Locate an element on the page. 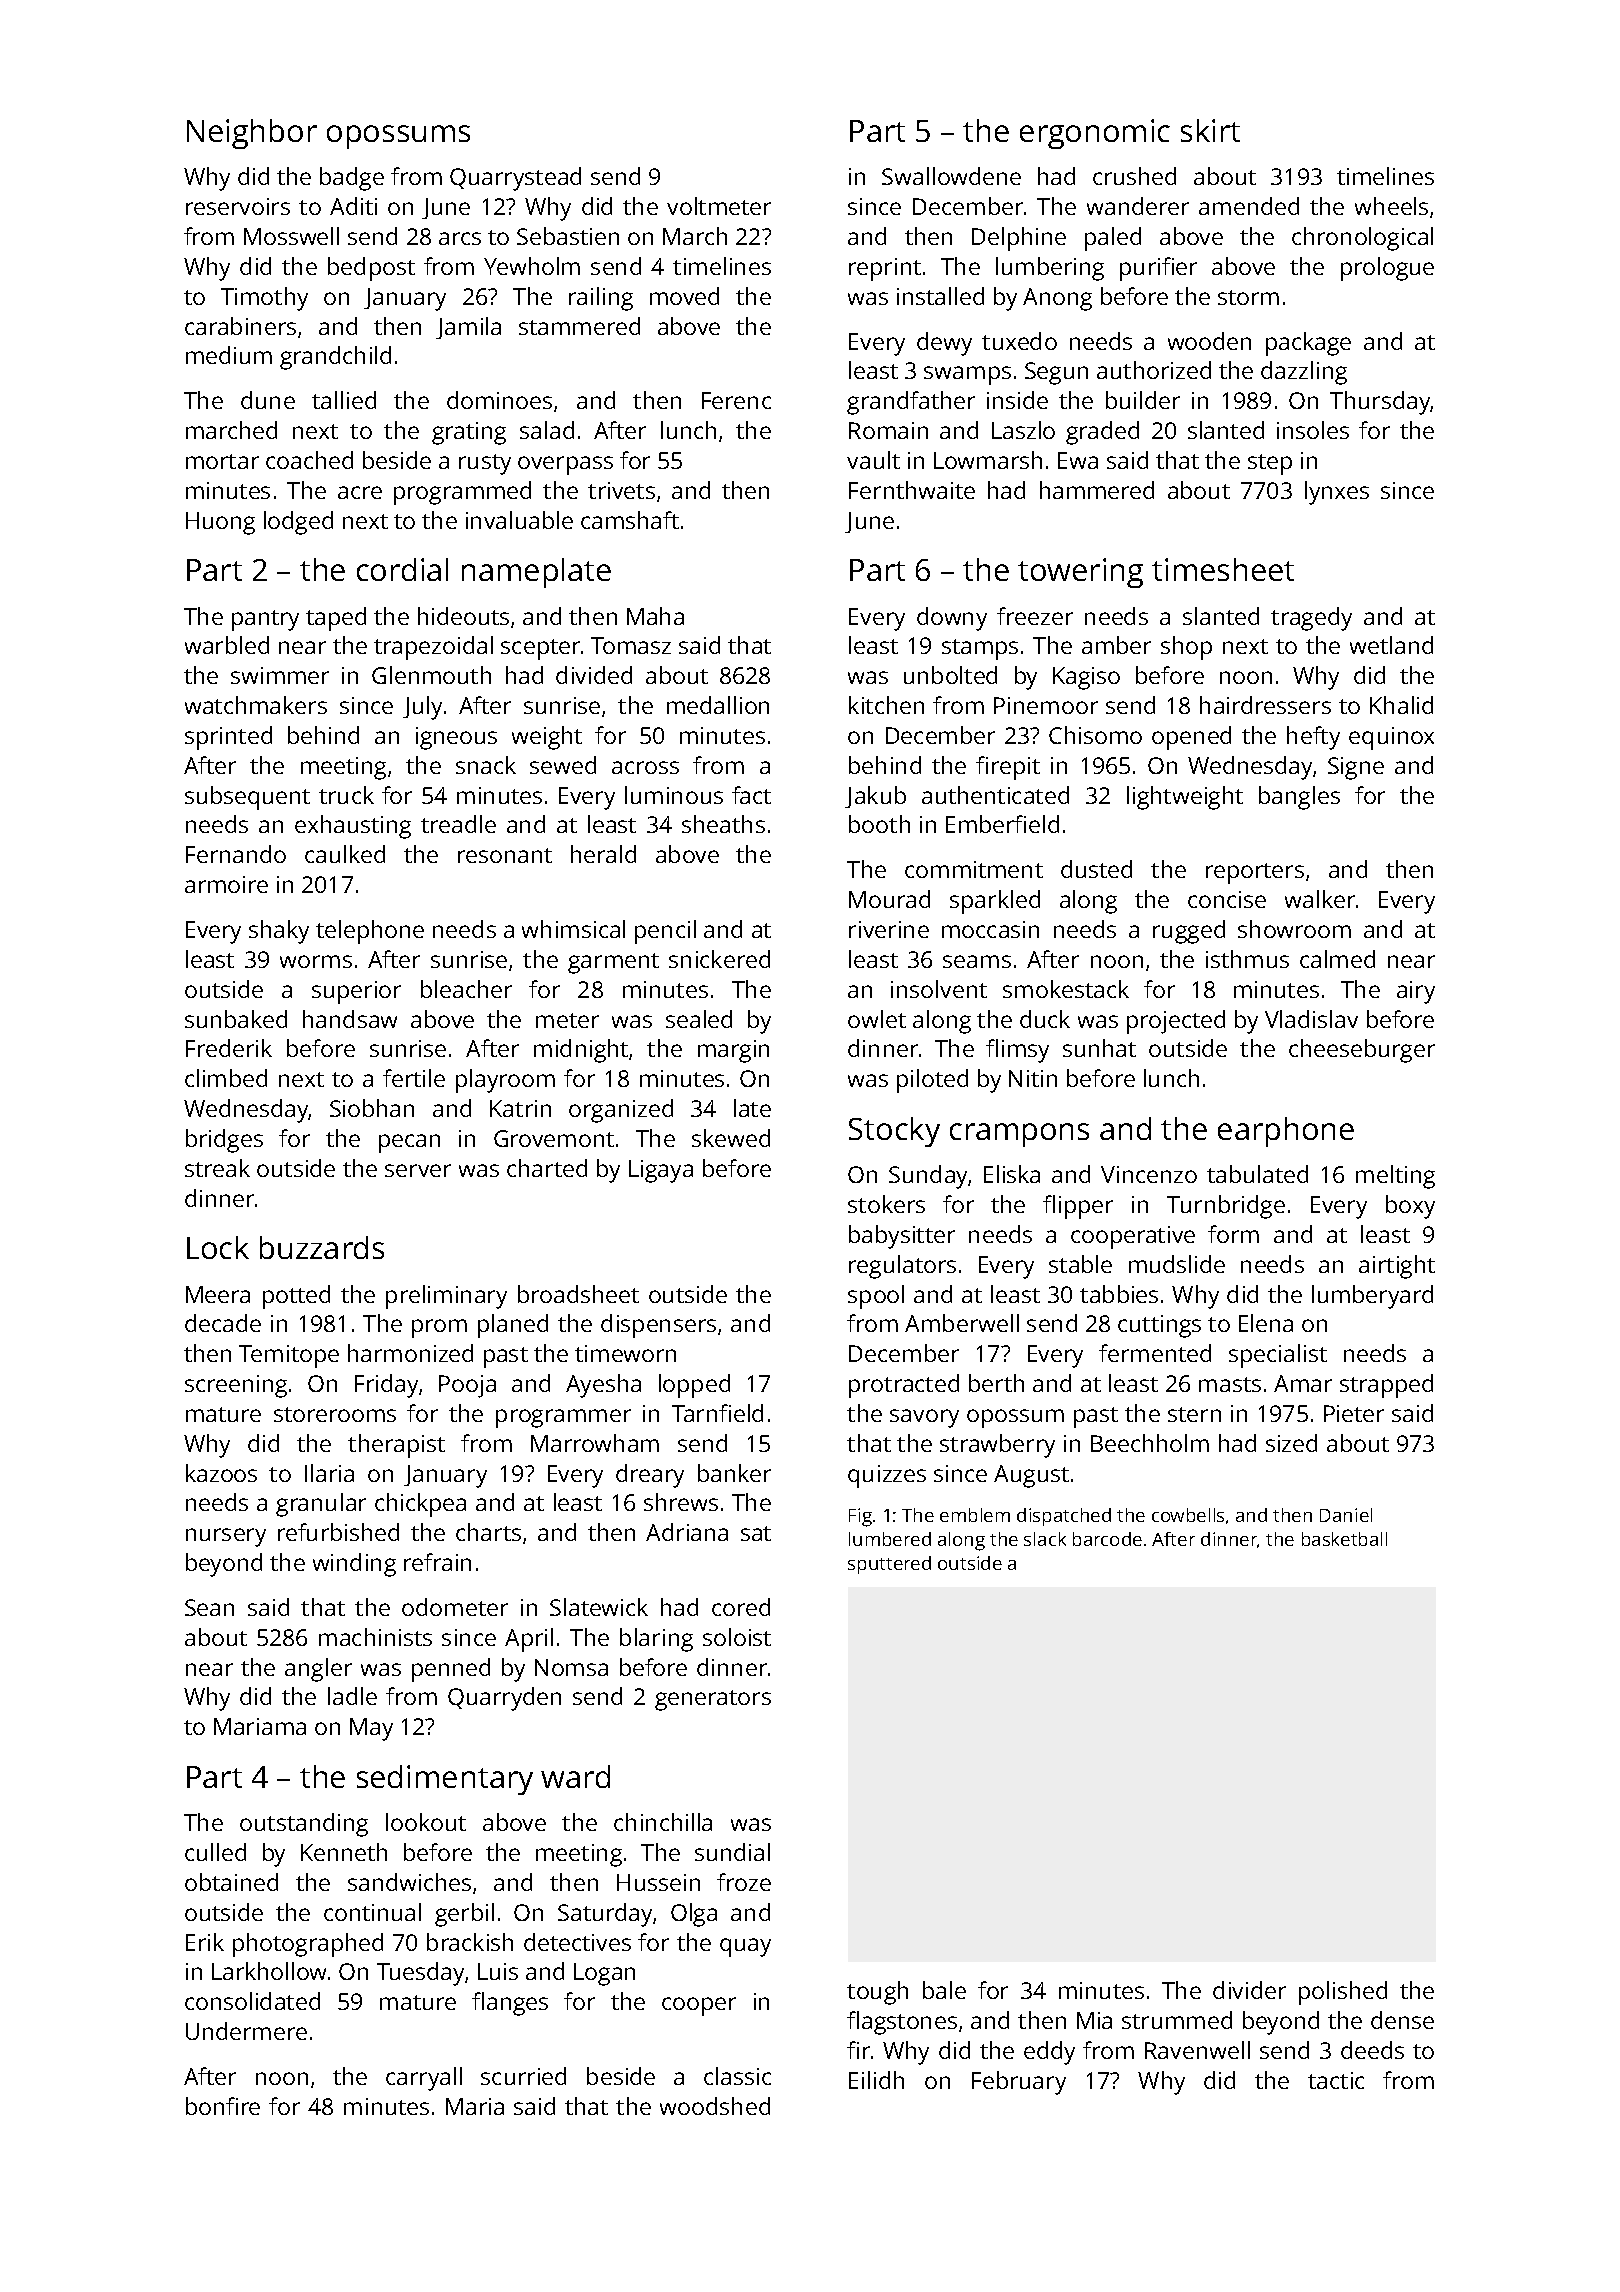  February is located at coordinates (1019, 2083).
